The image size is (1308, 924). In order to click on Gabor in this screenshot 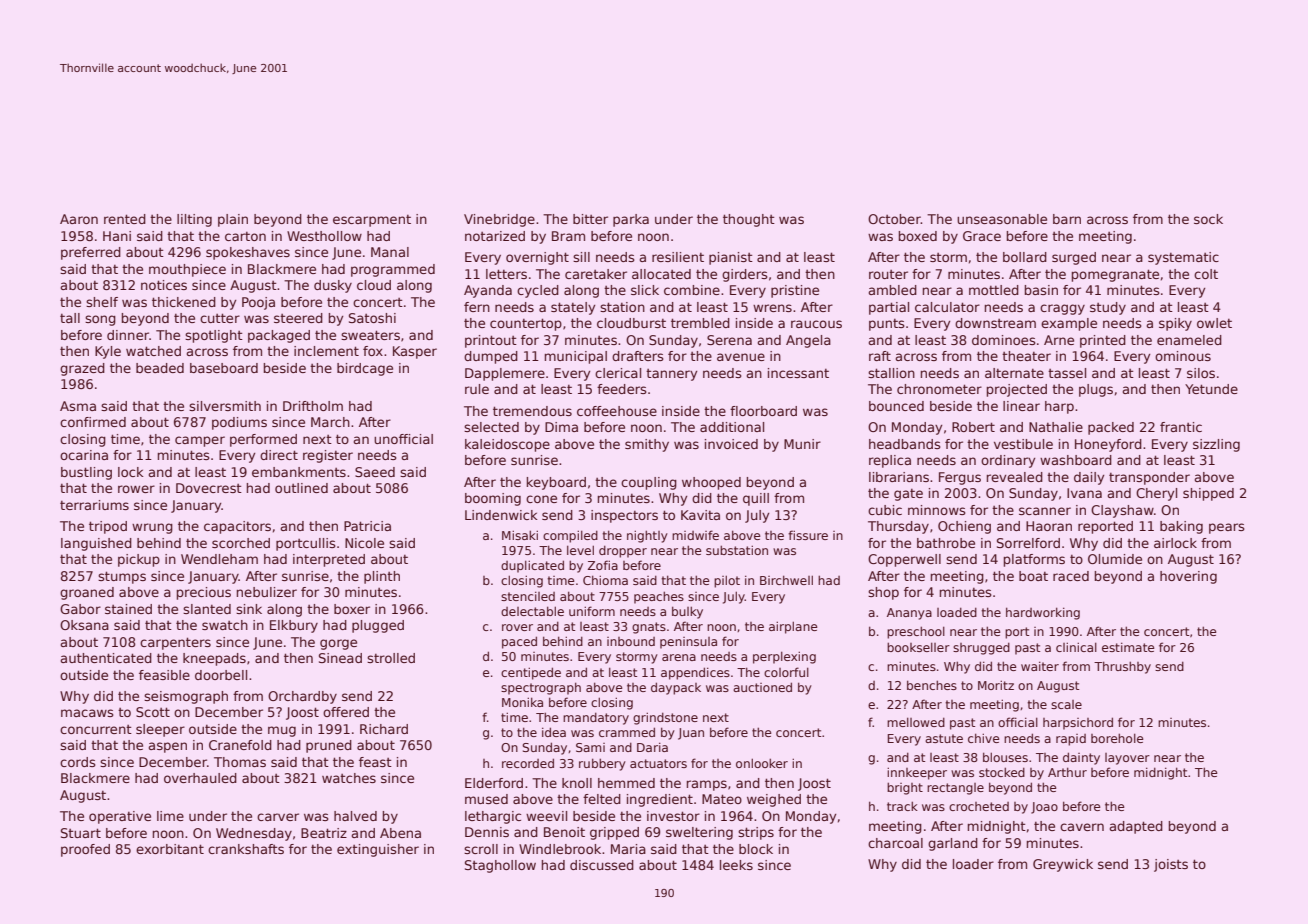, I will do `click(80, 609)`.
